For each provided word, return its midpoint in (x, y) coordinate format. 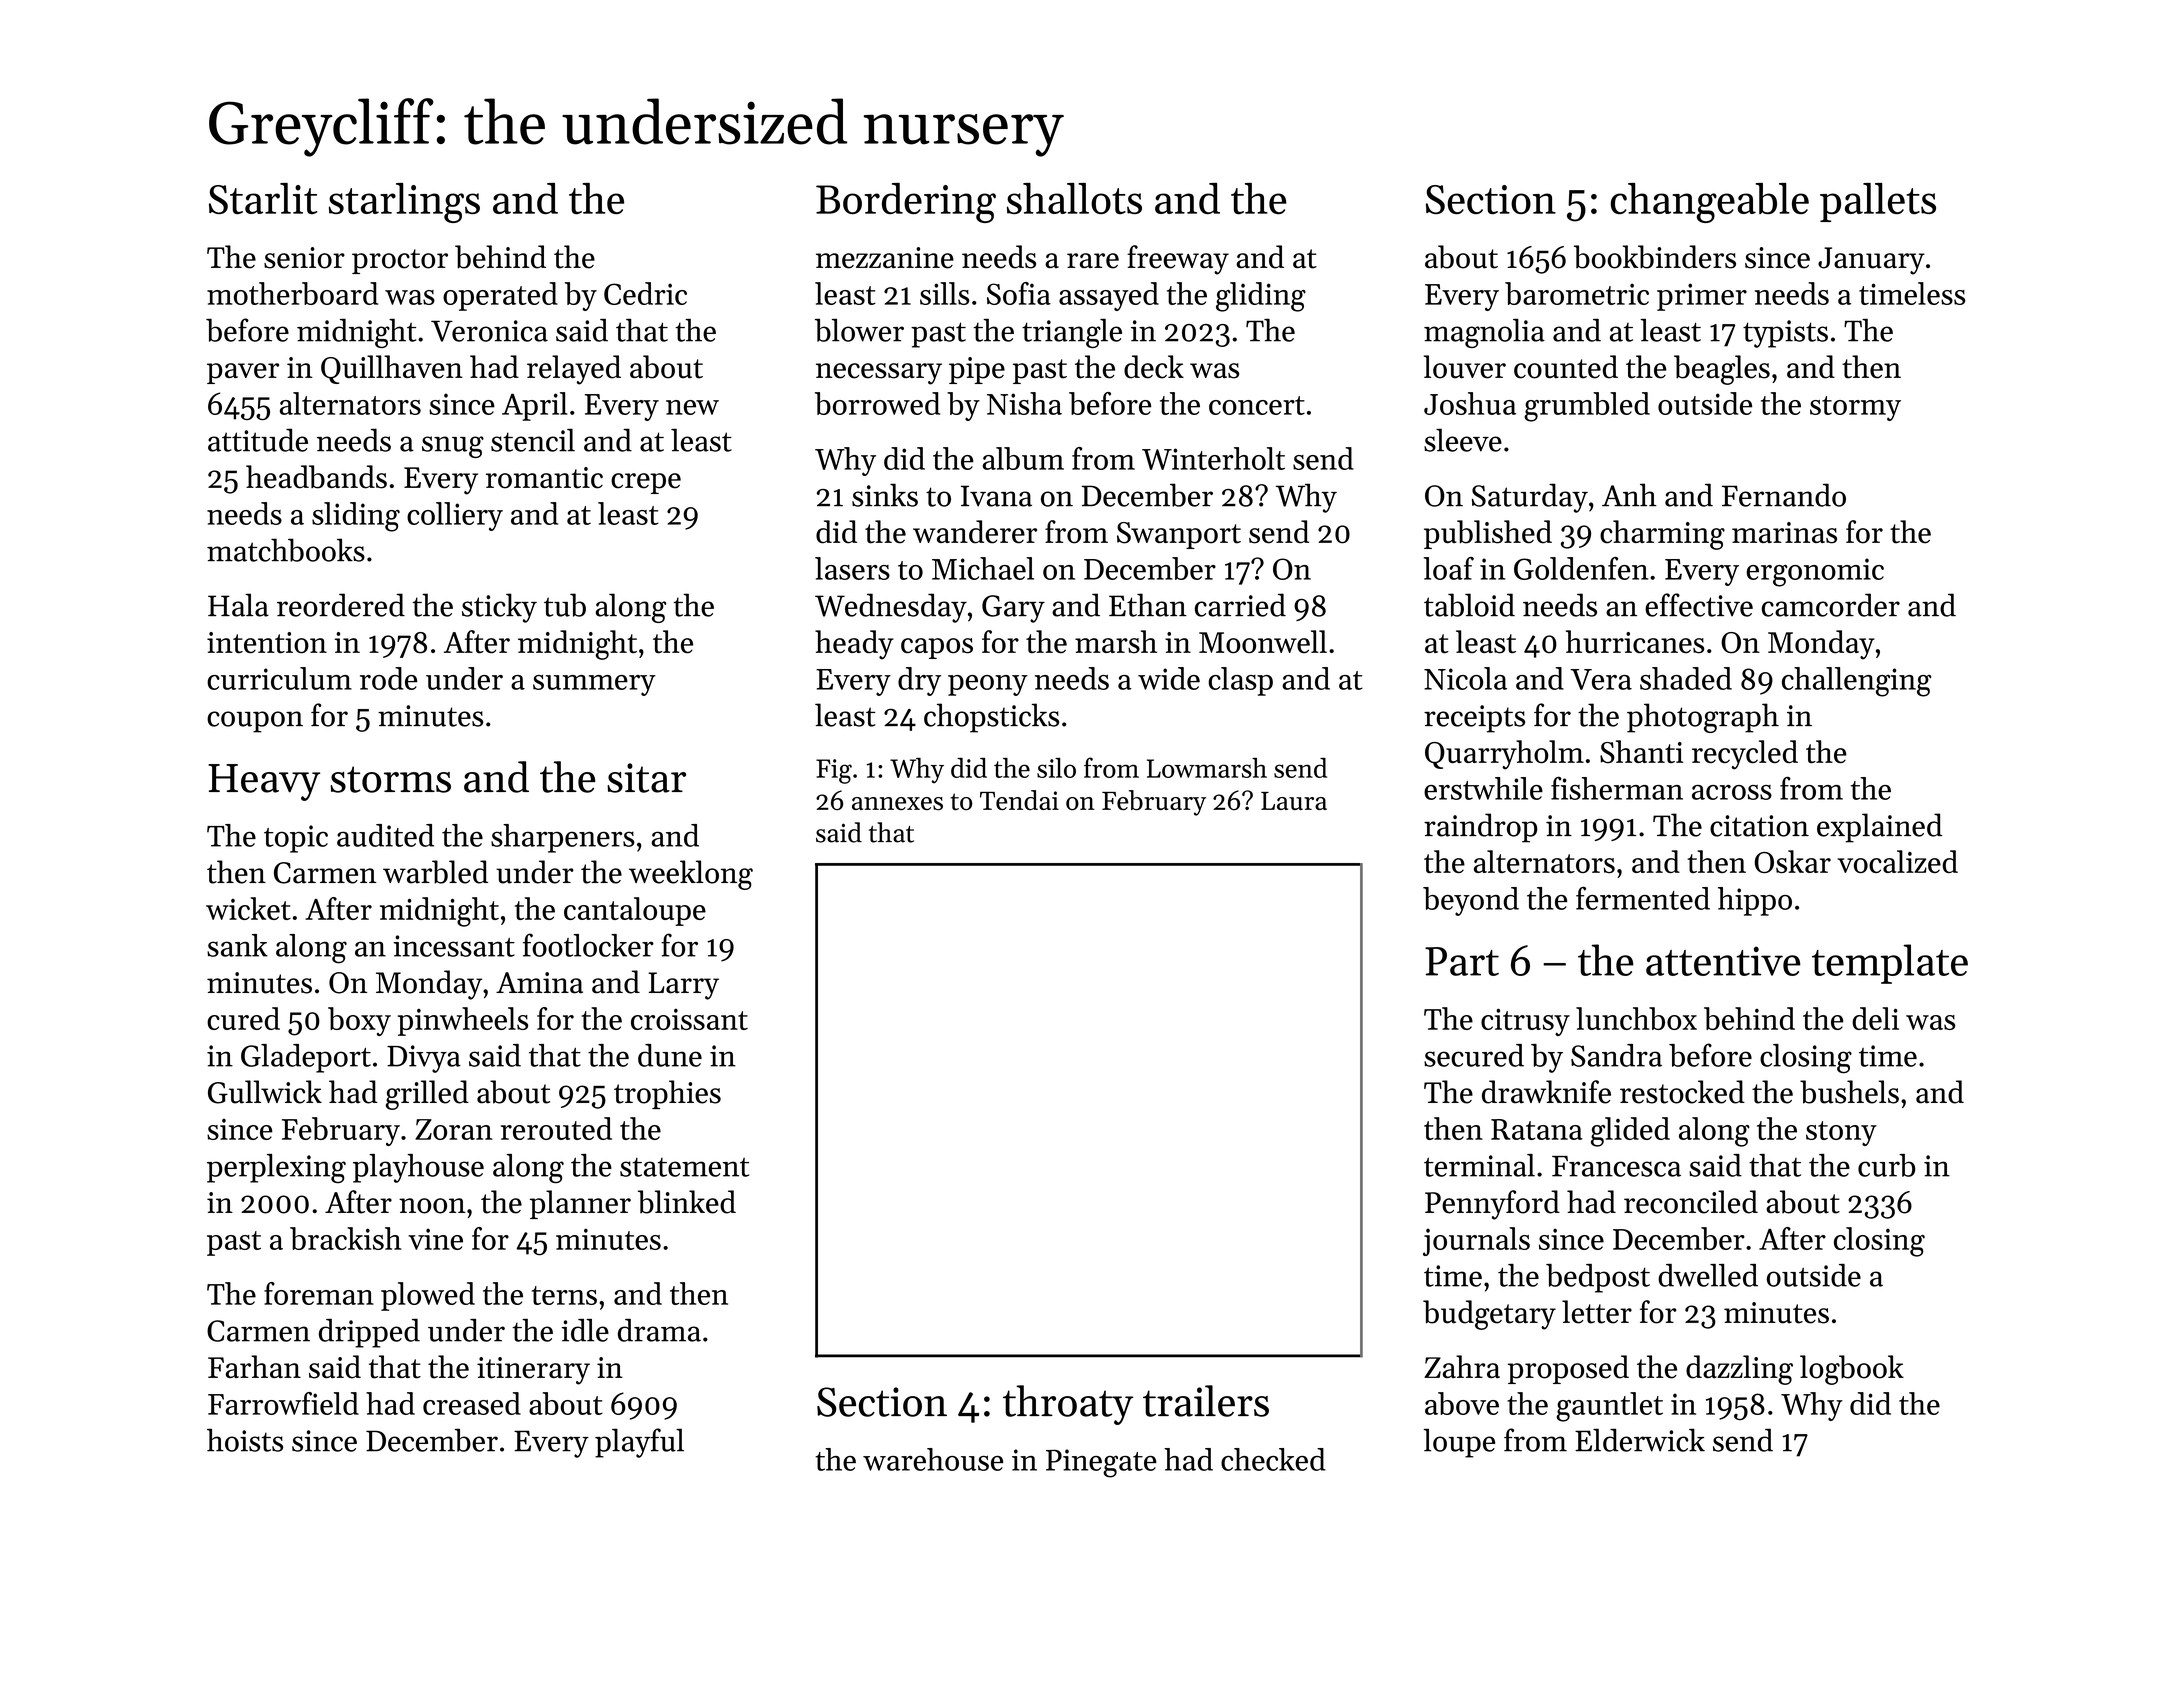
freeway (1178, 260)
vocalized (1898, 861)
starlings (404, 203)
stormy (1855, 408)
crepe (646, 483)
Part (1462, 961)
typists (1785, 334)
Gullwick (265, 1092)
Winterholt (1213, 458)
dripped (369, 1333)
